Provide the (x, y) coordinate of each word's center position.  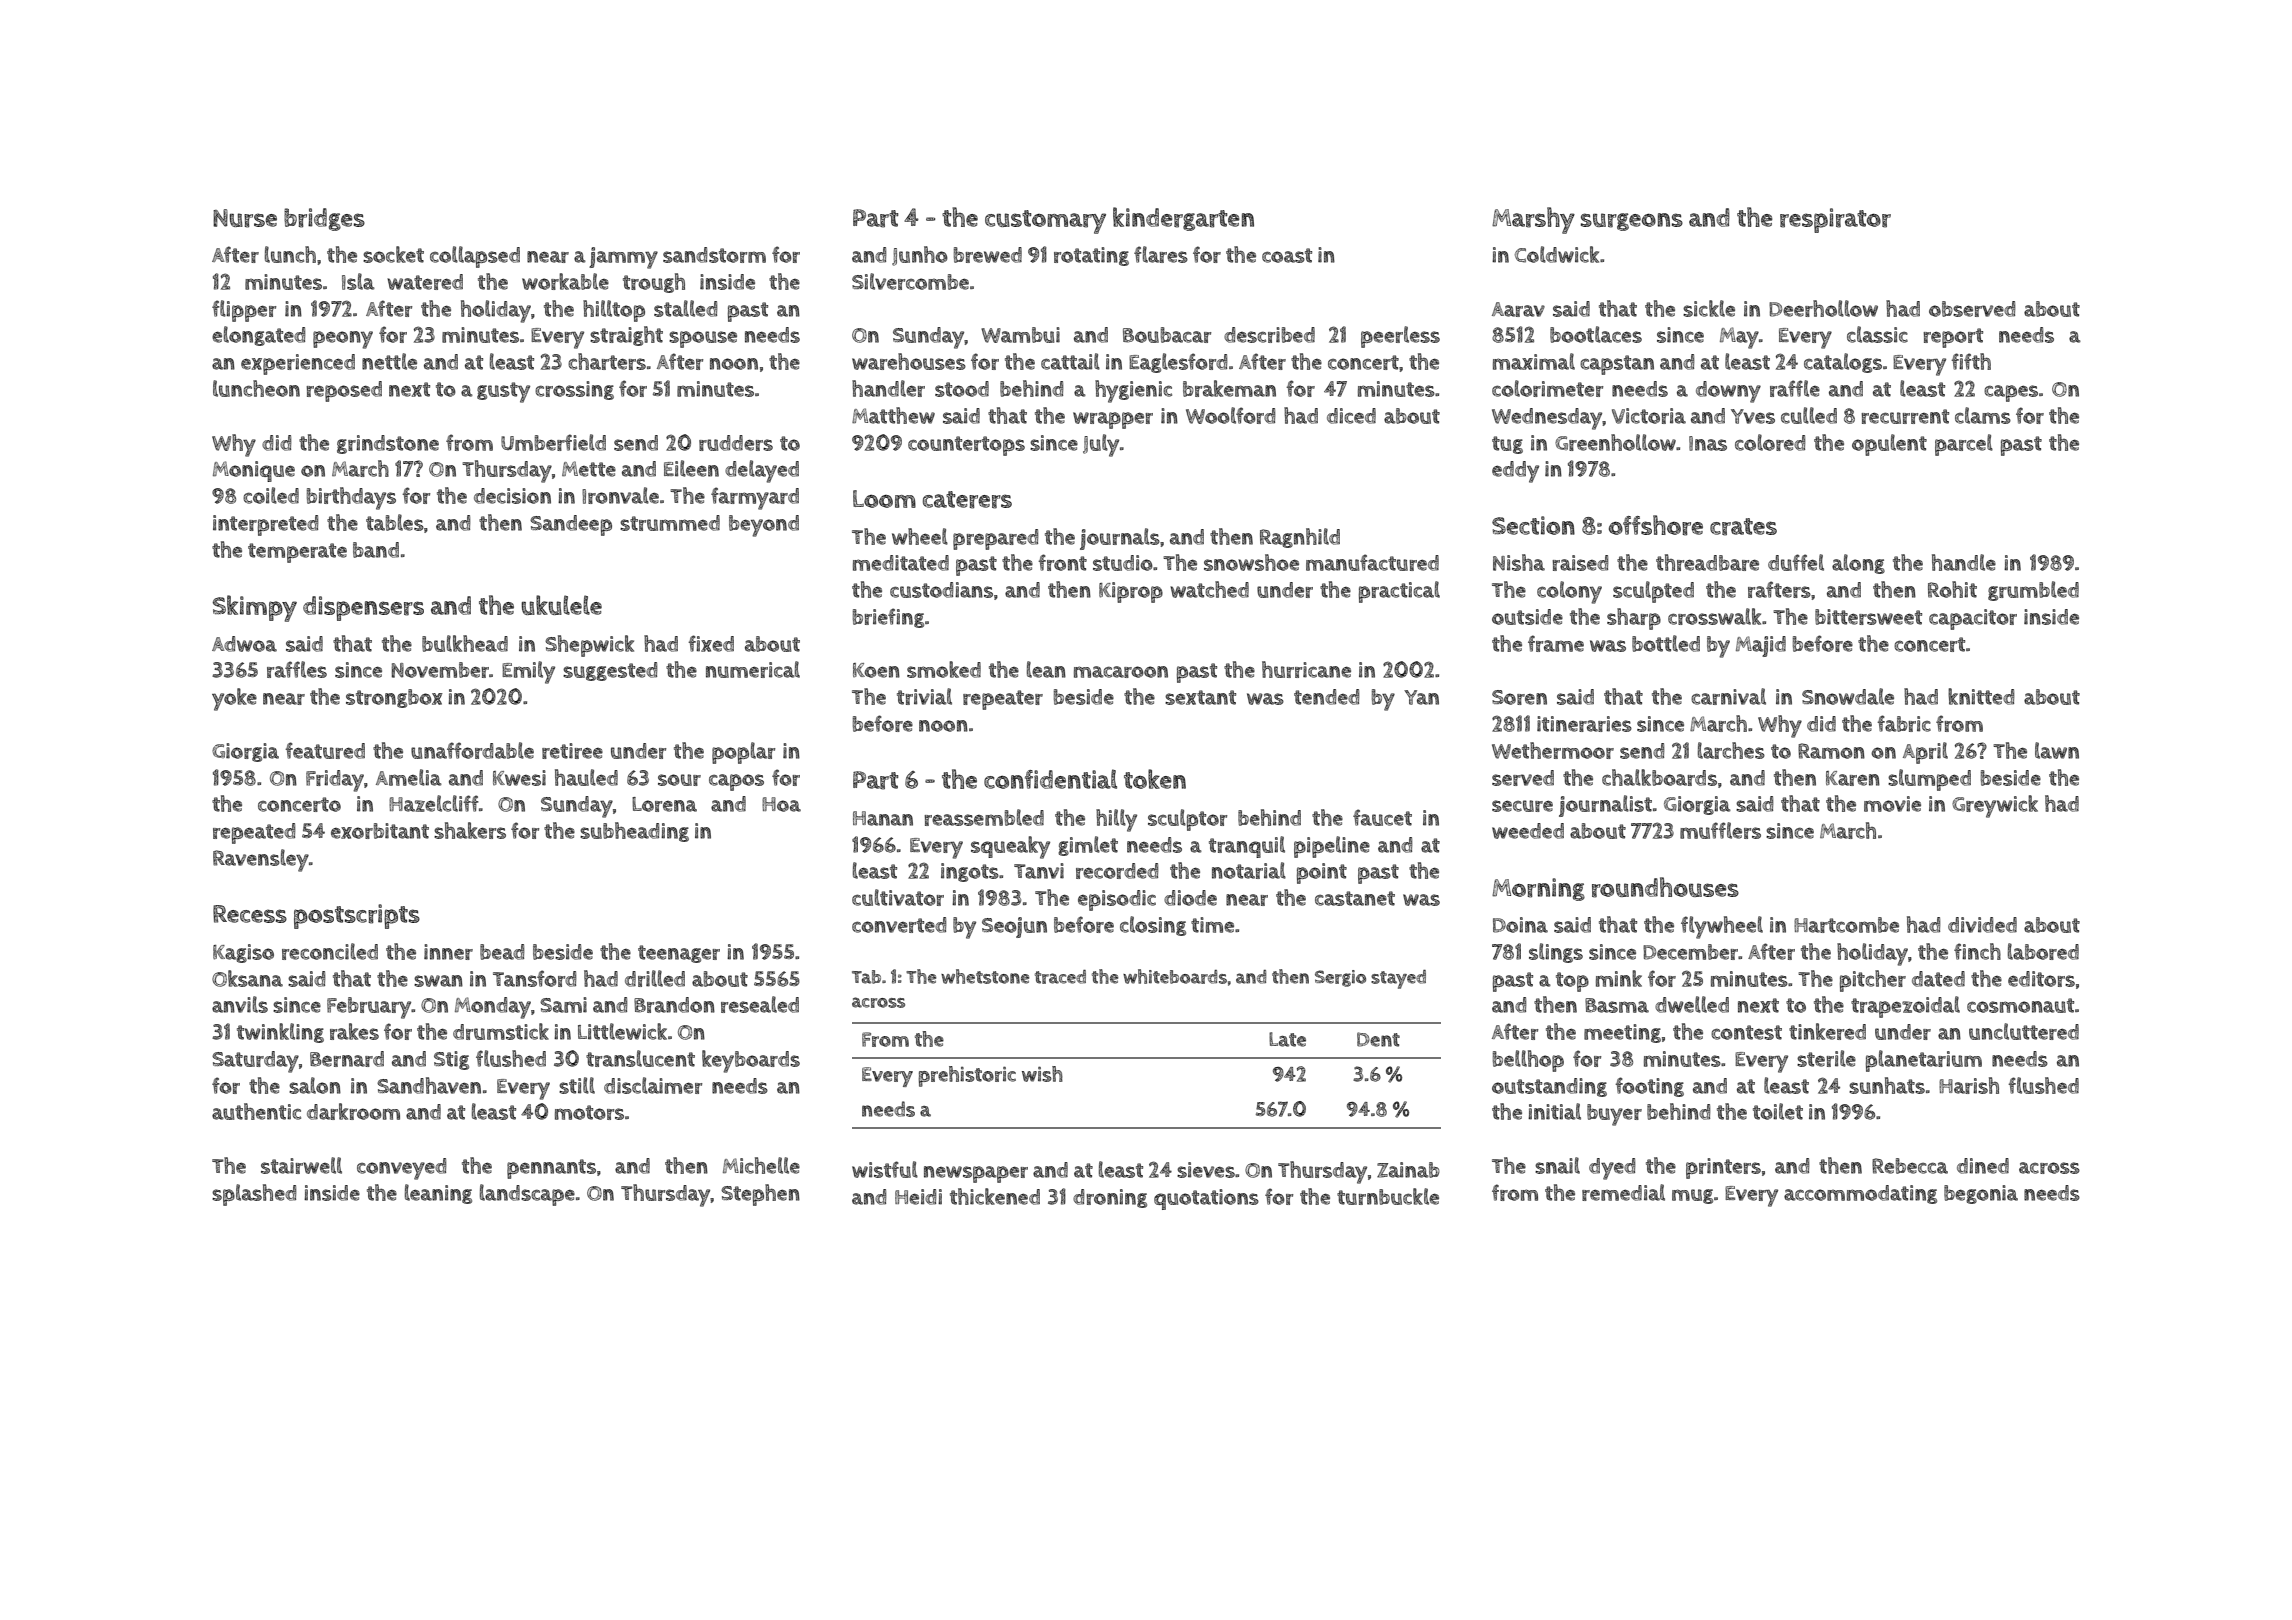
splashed (254, 1195)
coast (1287, 255)
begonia (1981, 1194)
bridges (324, 219)
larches (1731, 750)
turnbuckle (1388, 1196)
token (1155, 779)
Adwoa (244, 644)
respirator (1835, 220)
